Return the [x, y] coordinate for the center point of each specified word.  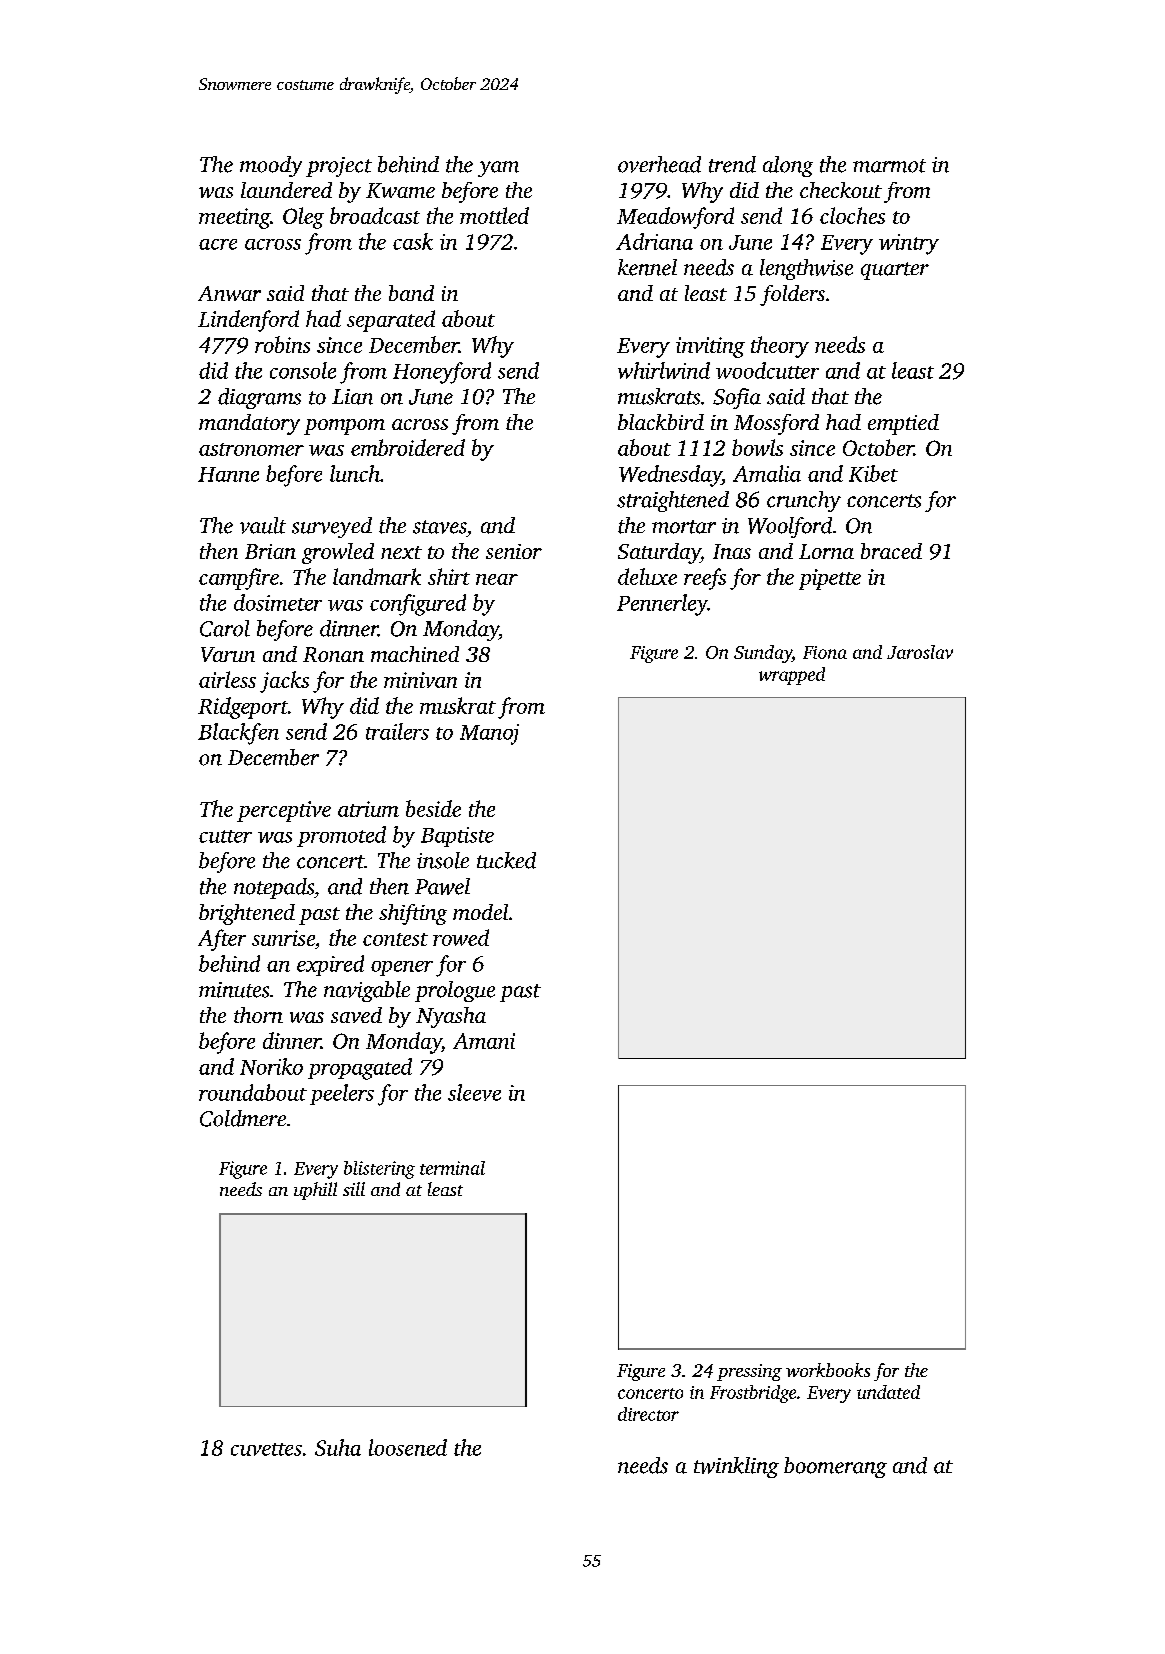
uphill [315, 1191]
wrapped [792, 676]
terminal [452, 1168]
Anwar [229, 293]
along [788, 166]
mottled [494, 215]
